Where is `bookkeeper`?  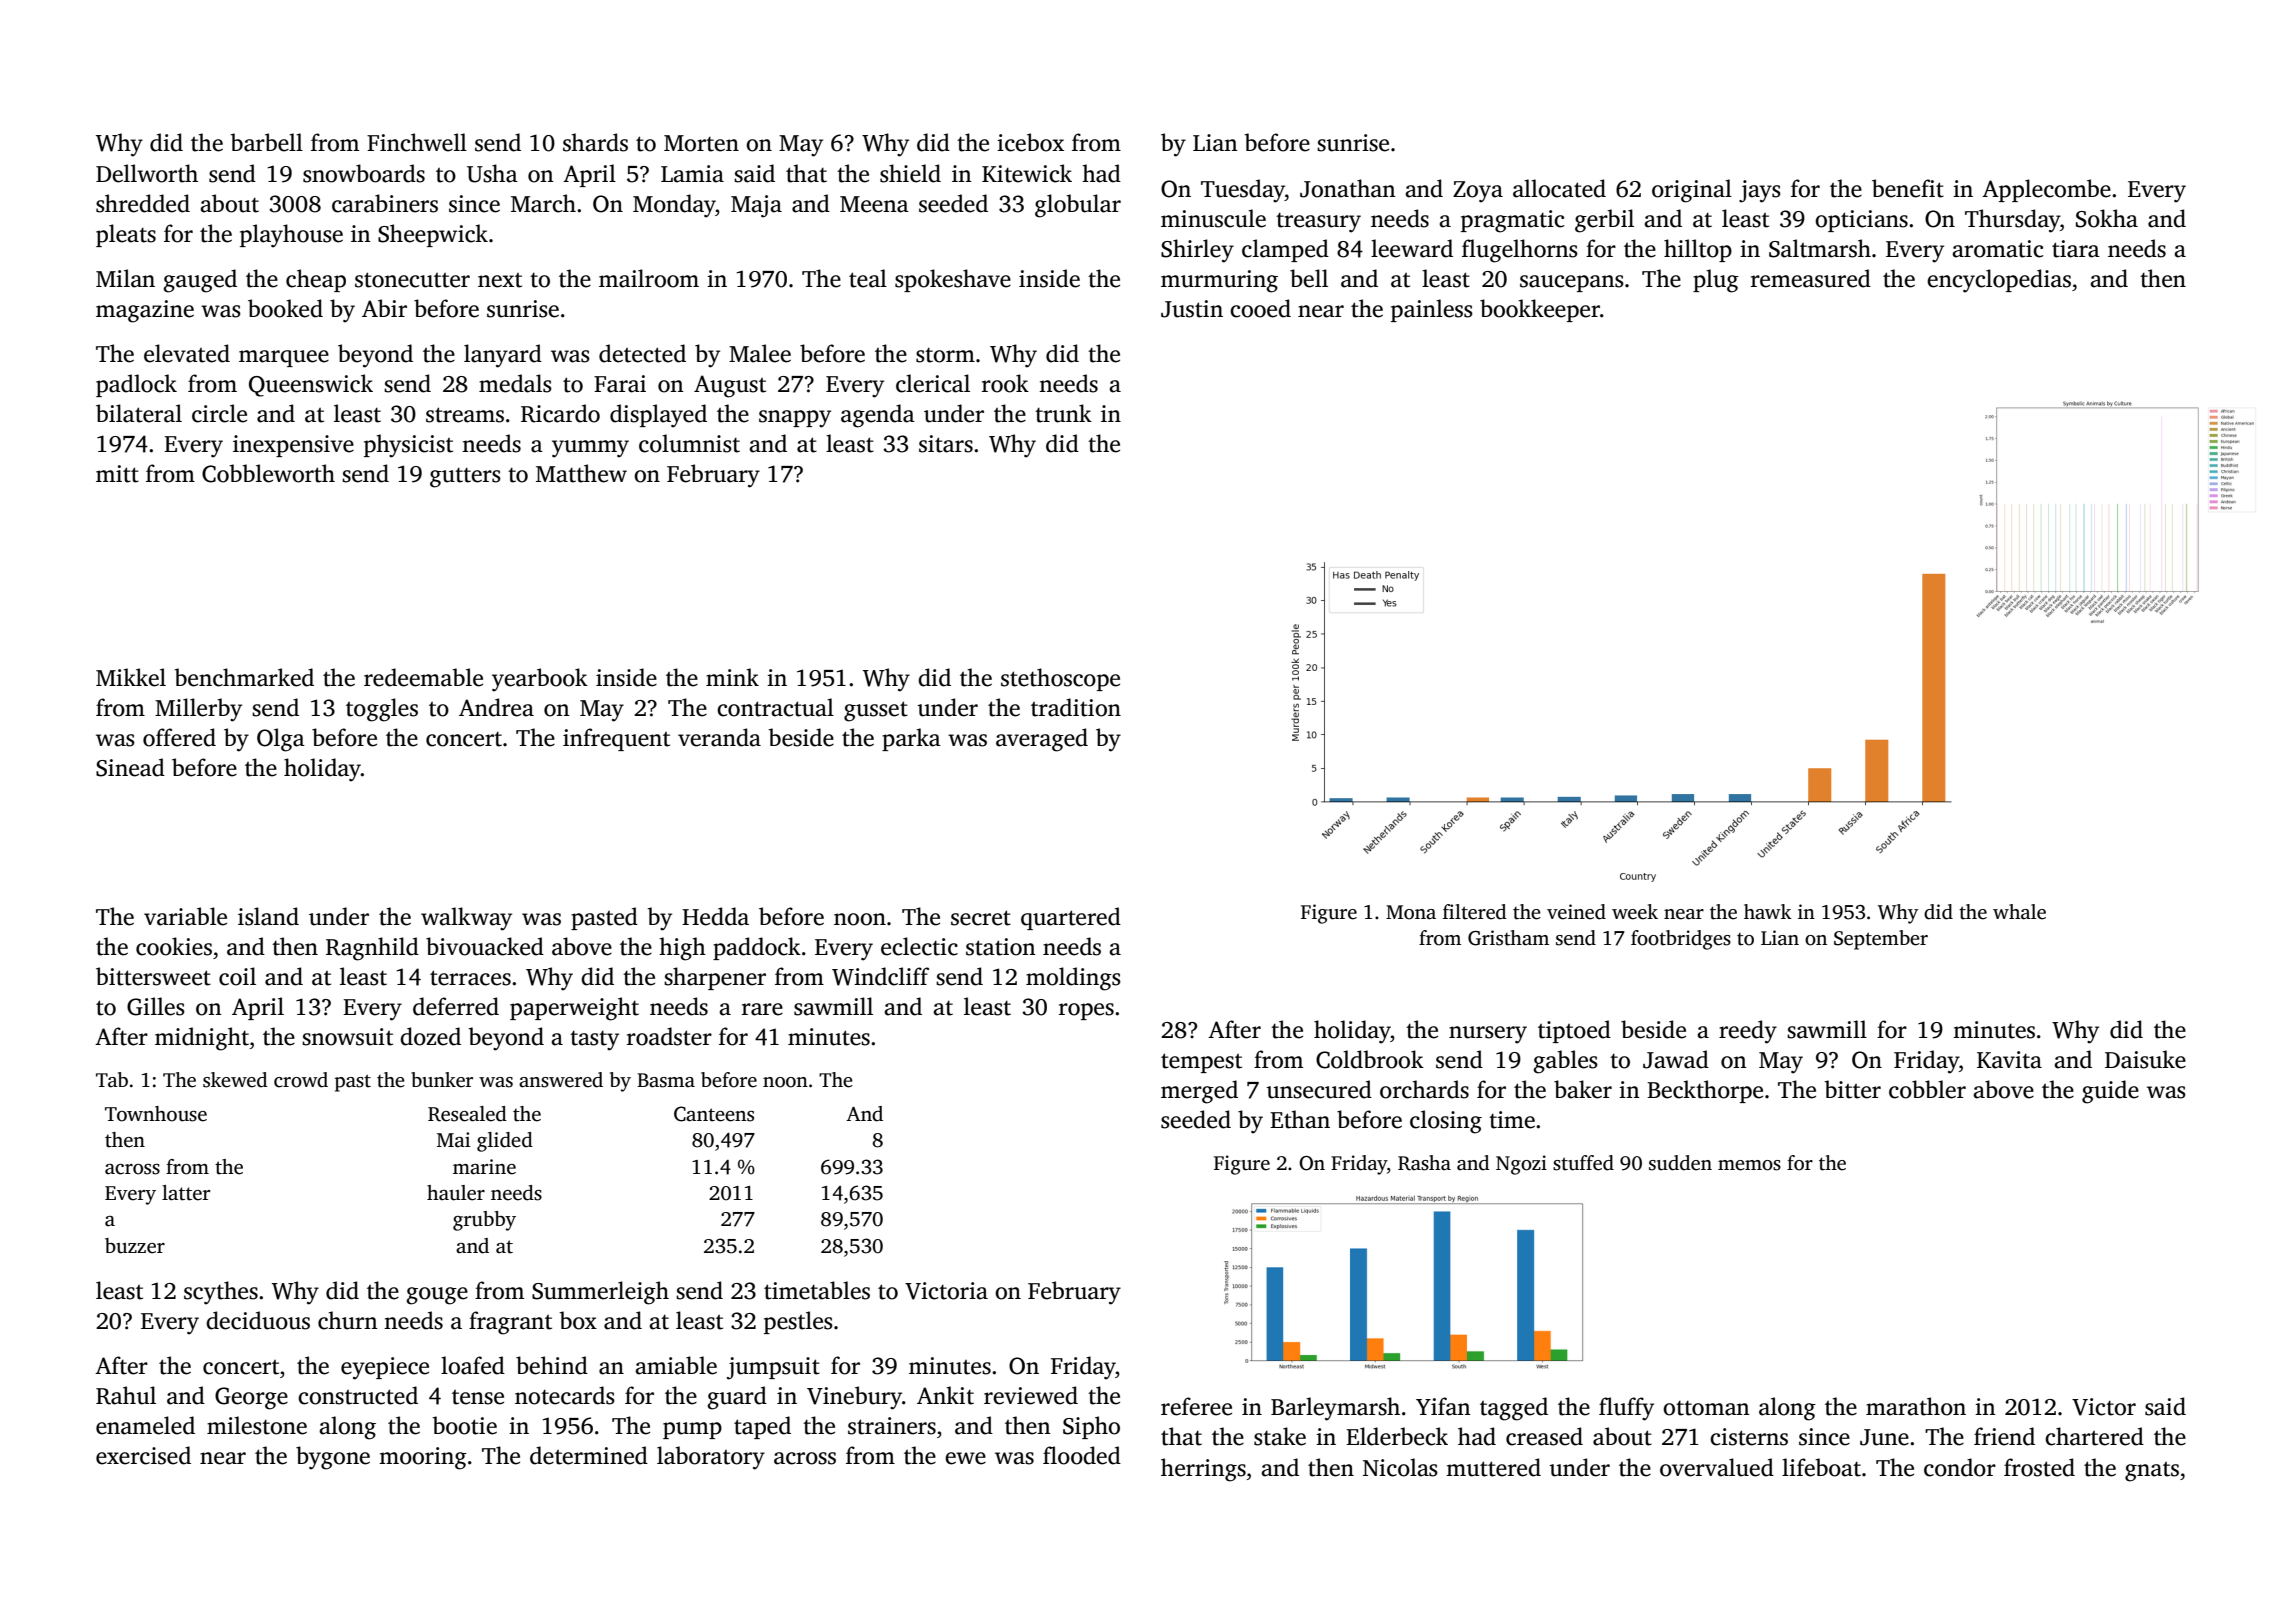
bookkeeper is located at coordinates (1540, 310).
